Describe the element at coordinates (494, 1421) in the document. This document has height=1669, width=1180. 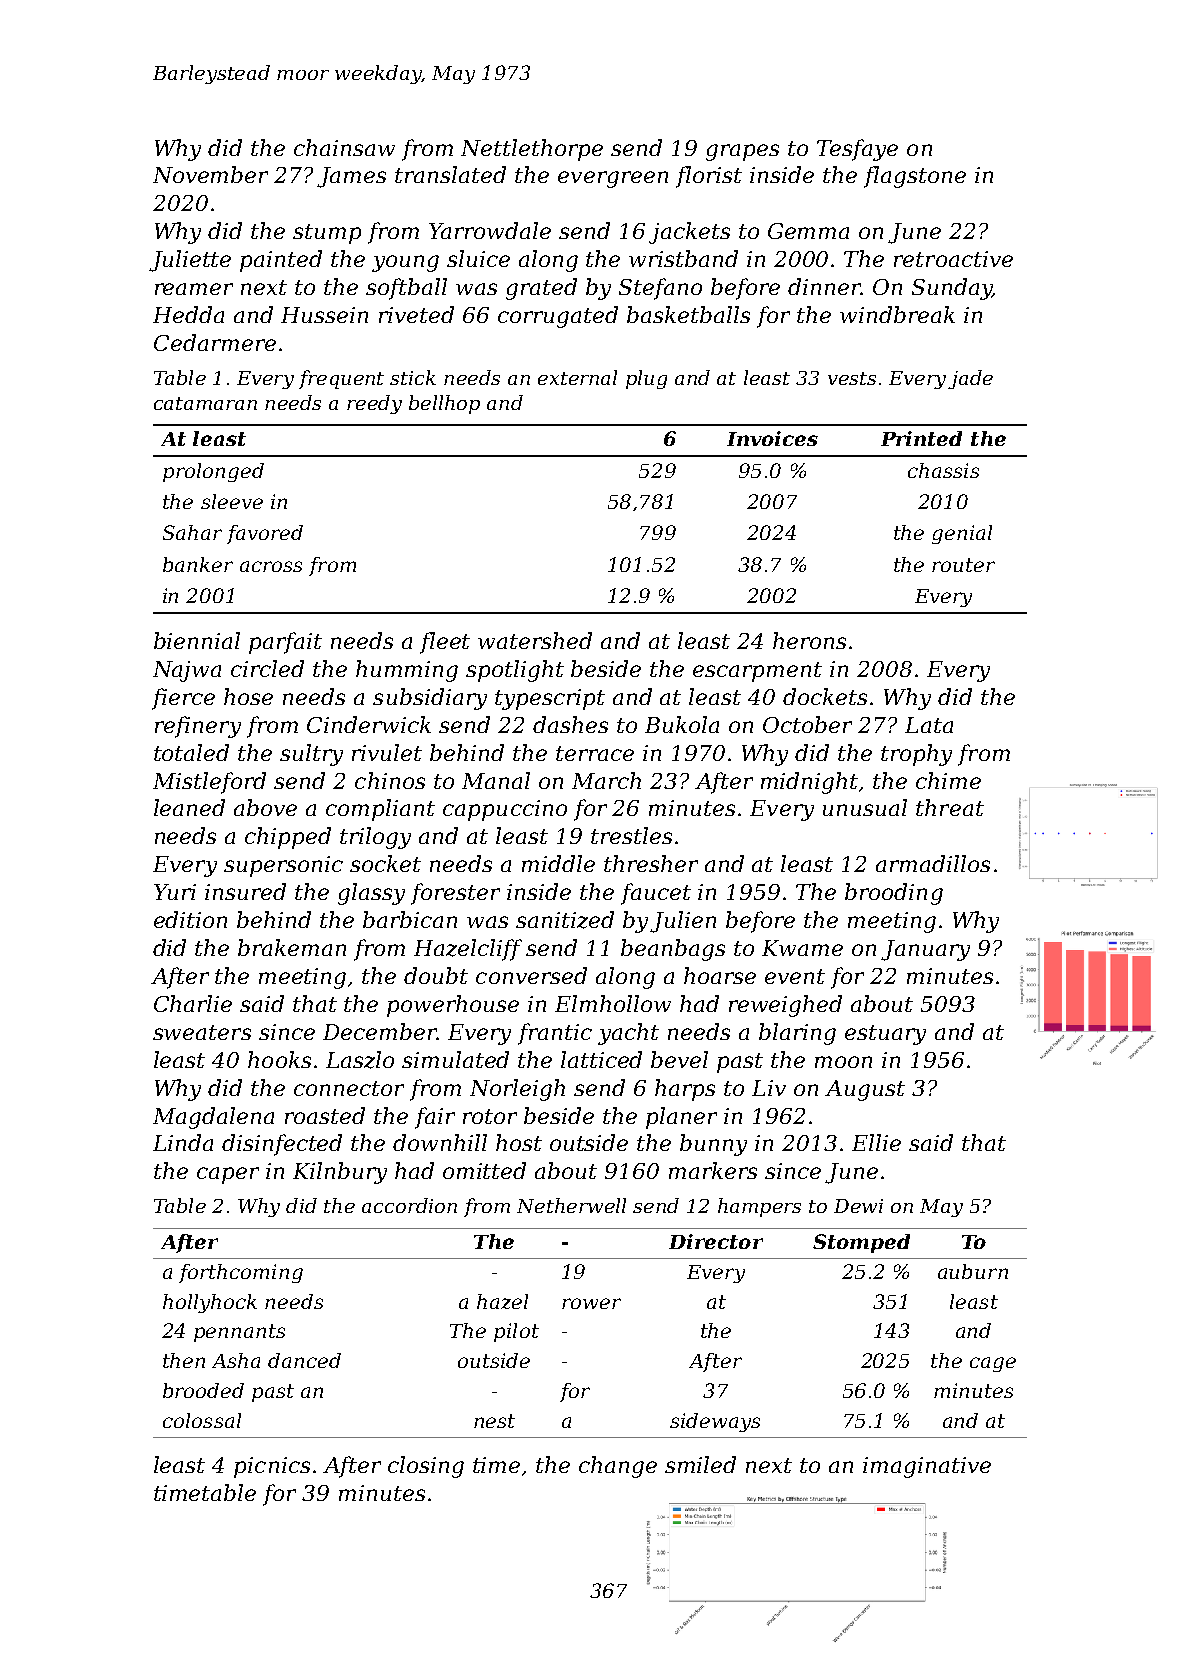
I see `nest` at that location.
